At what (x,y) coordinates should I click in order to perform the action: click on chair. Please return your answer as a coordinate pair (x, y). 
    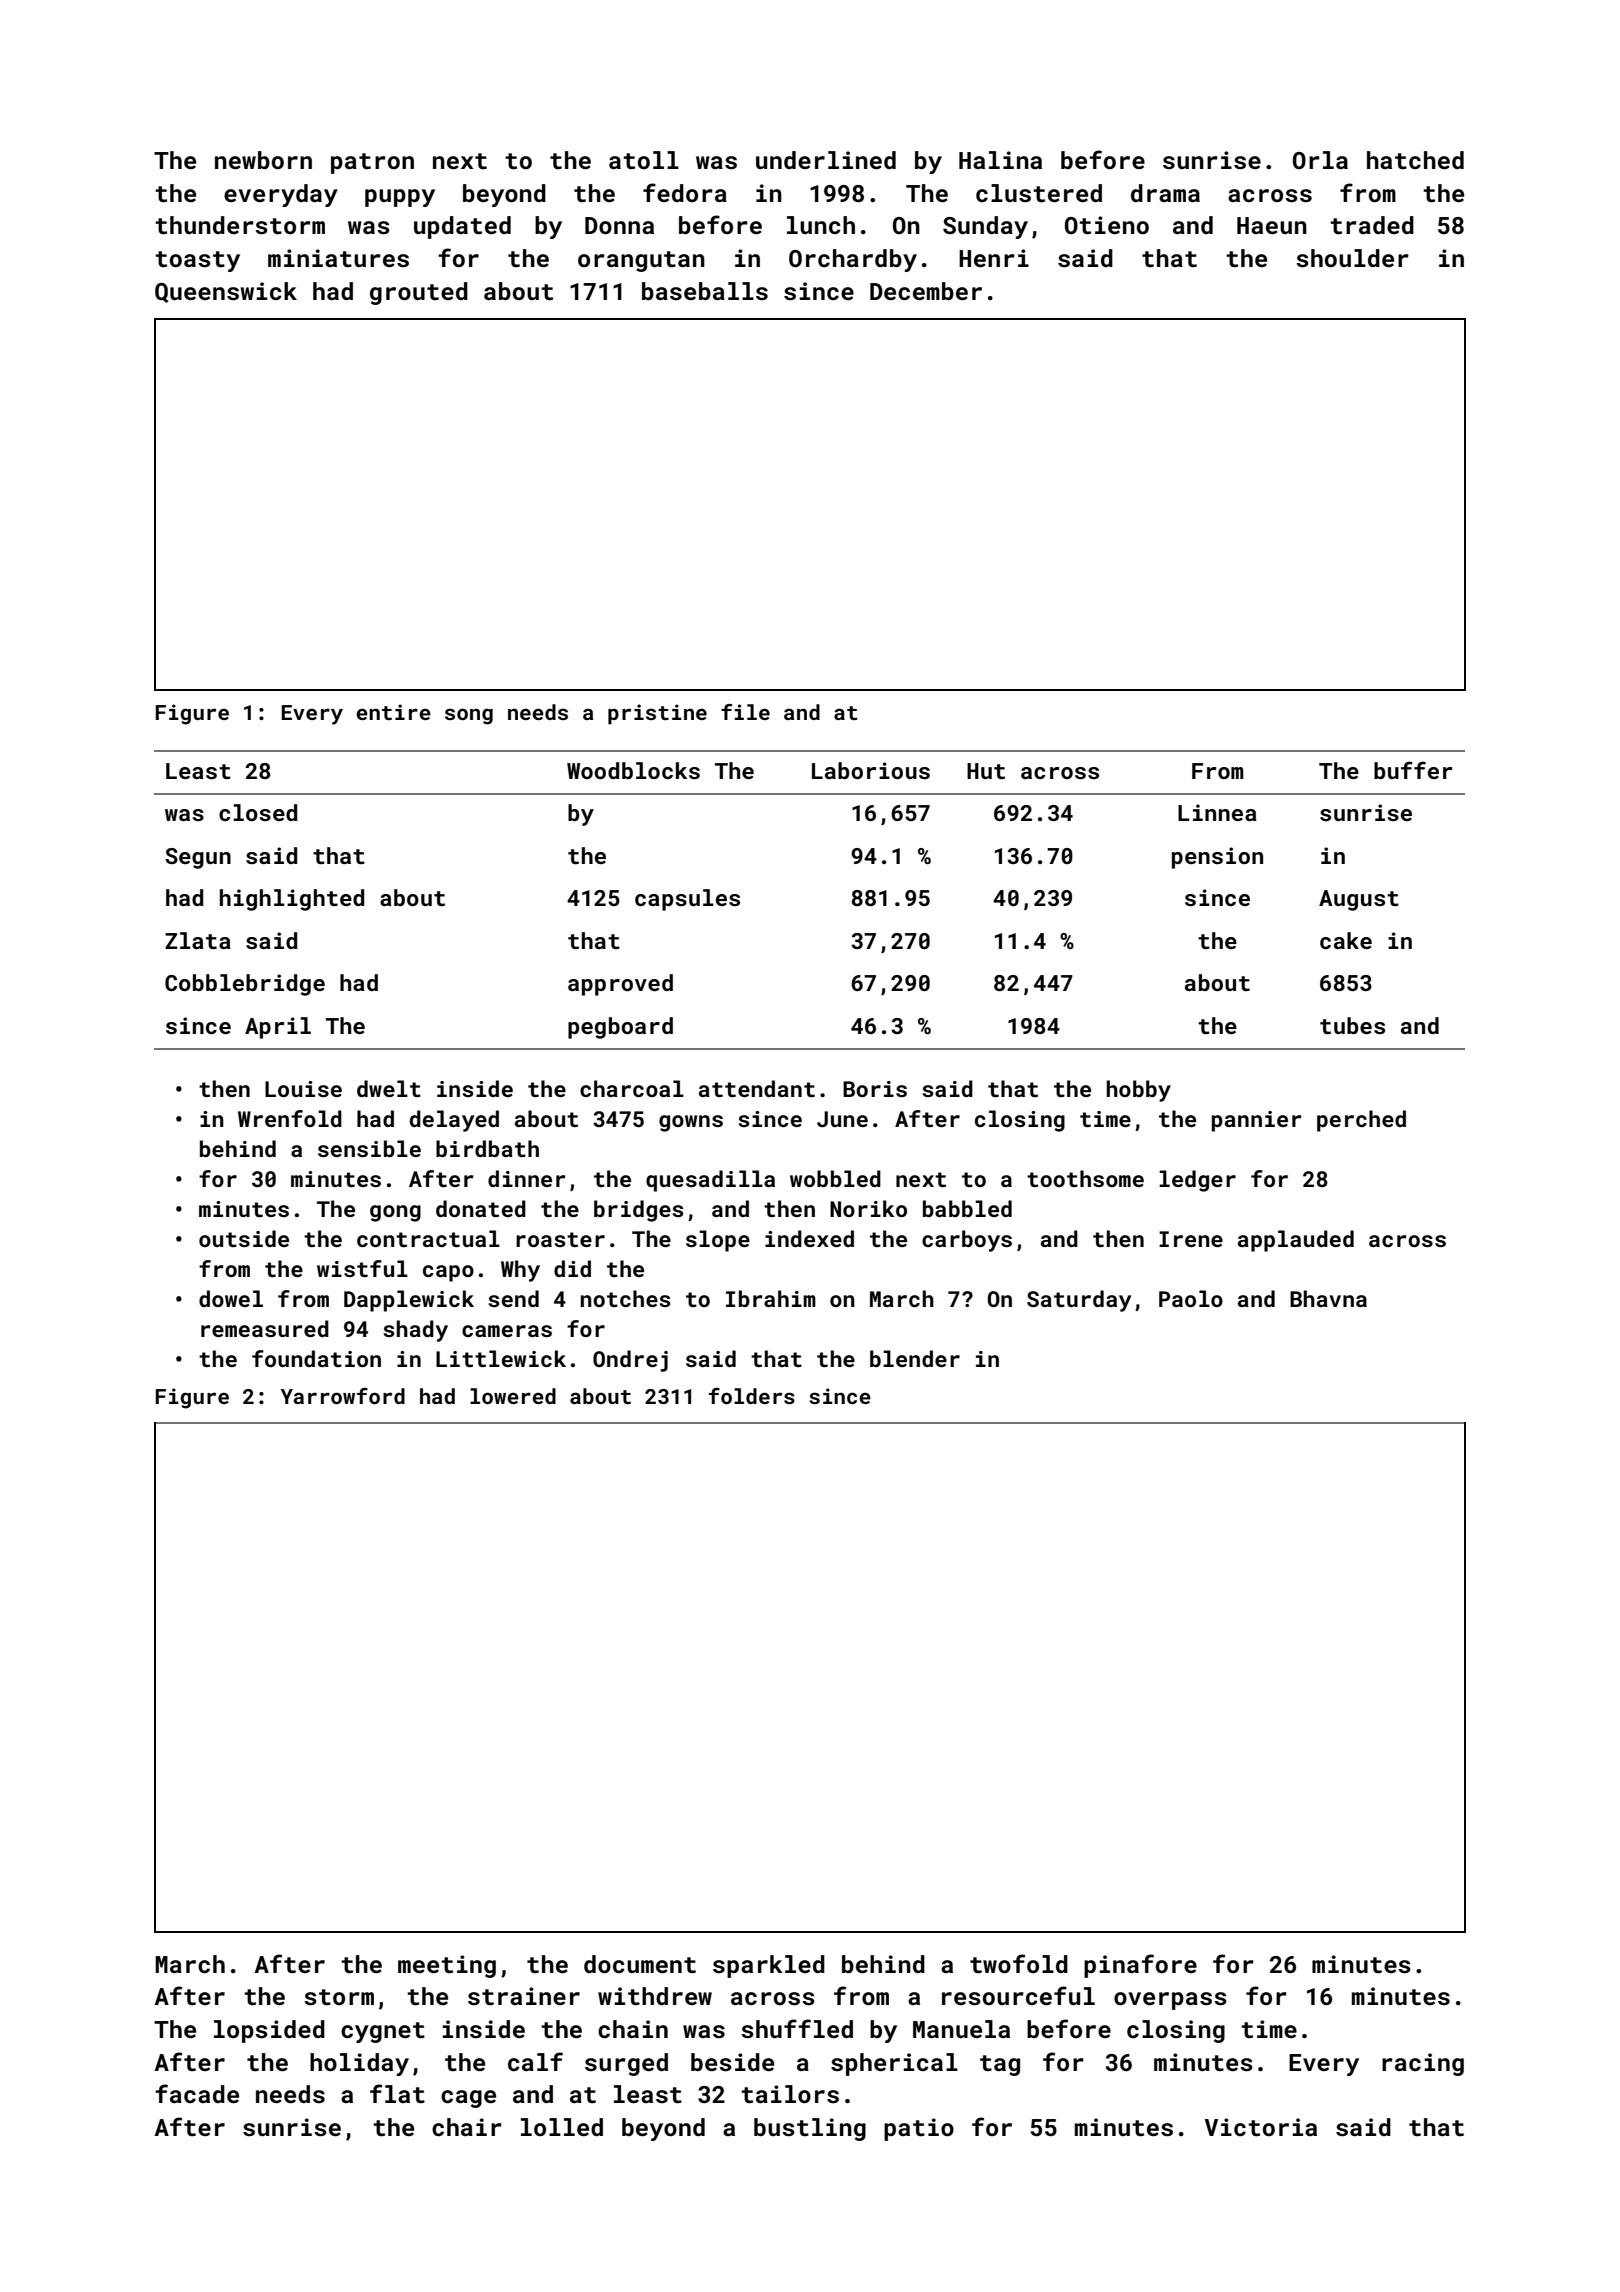
    Looking at the image, I should click on (467, 2127).
